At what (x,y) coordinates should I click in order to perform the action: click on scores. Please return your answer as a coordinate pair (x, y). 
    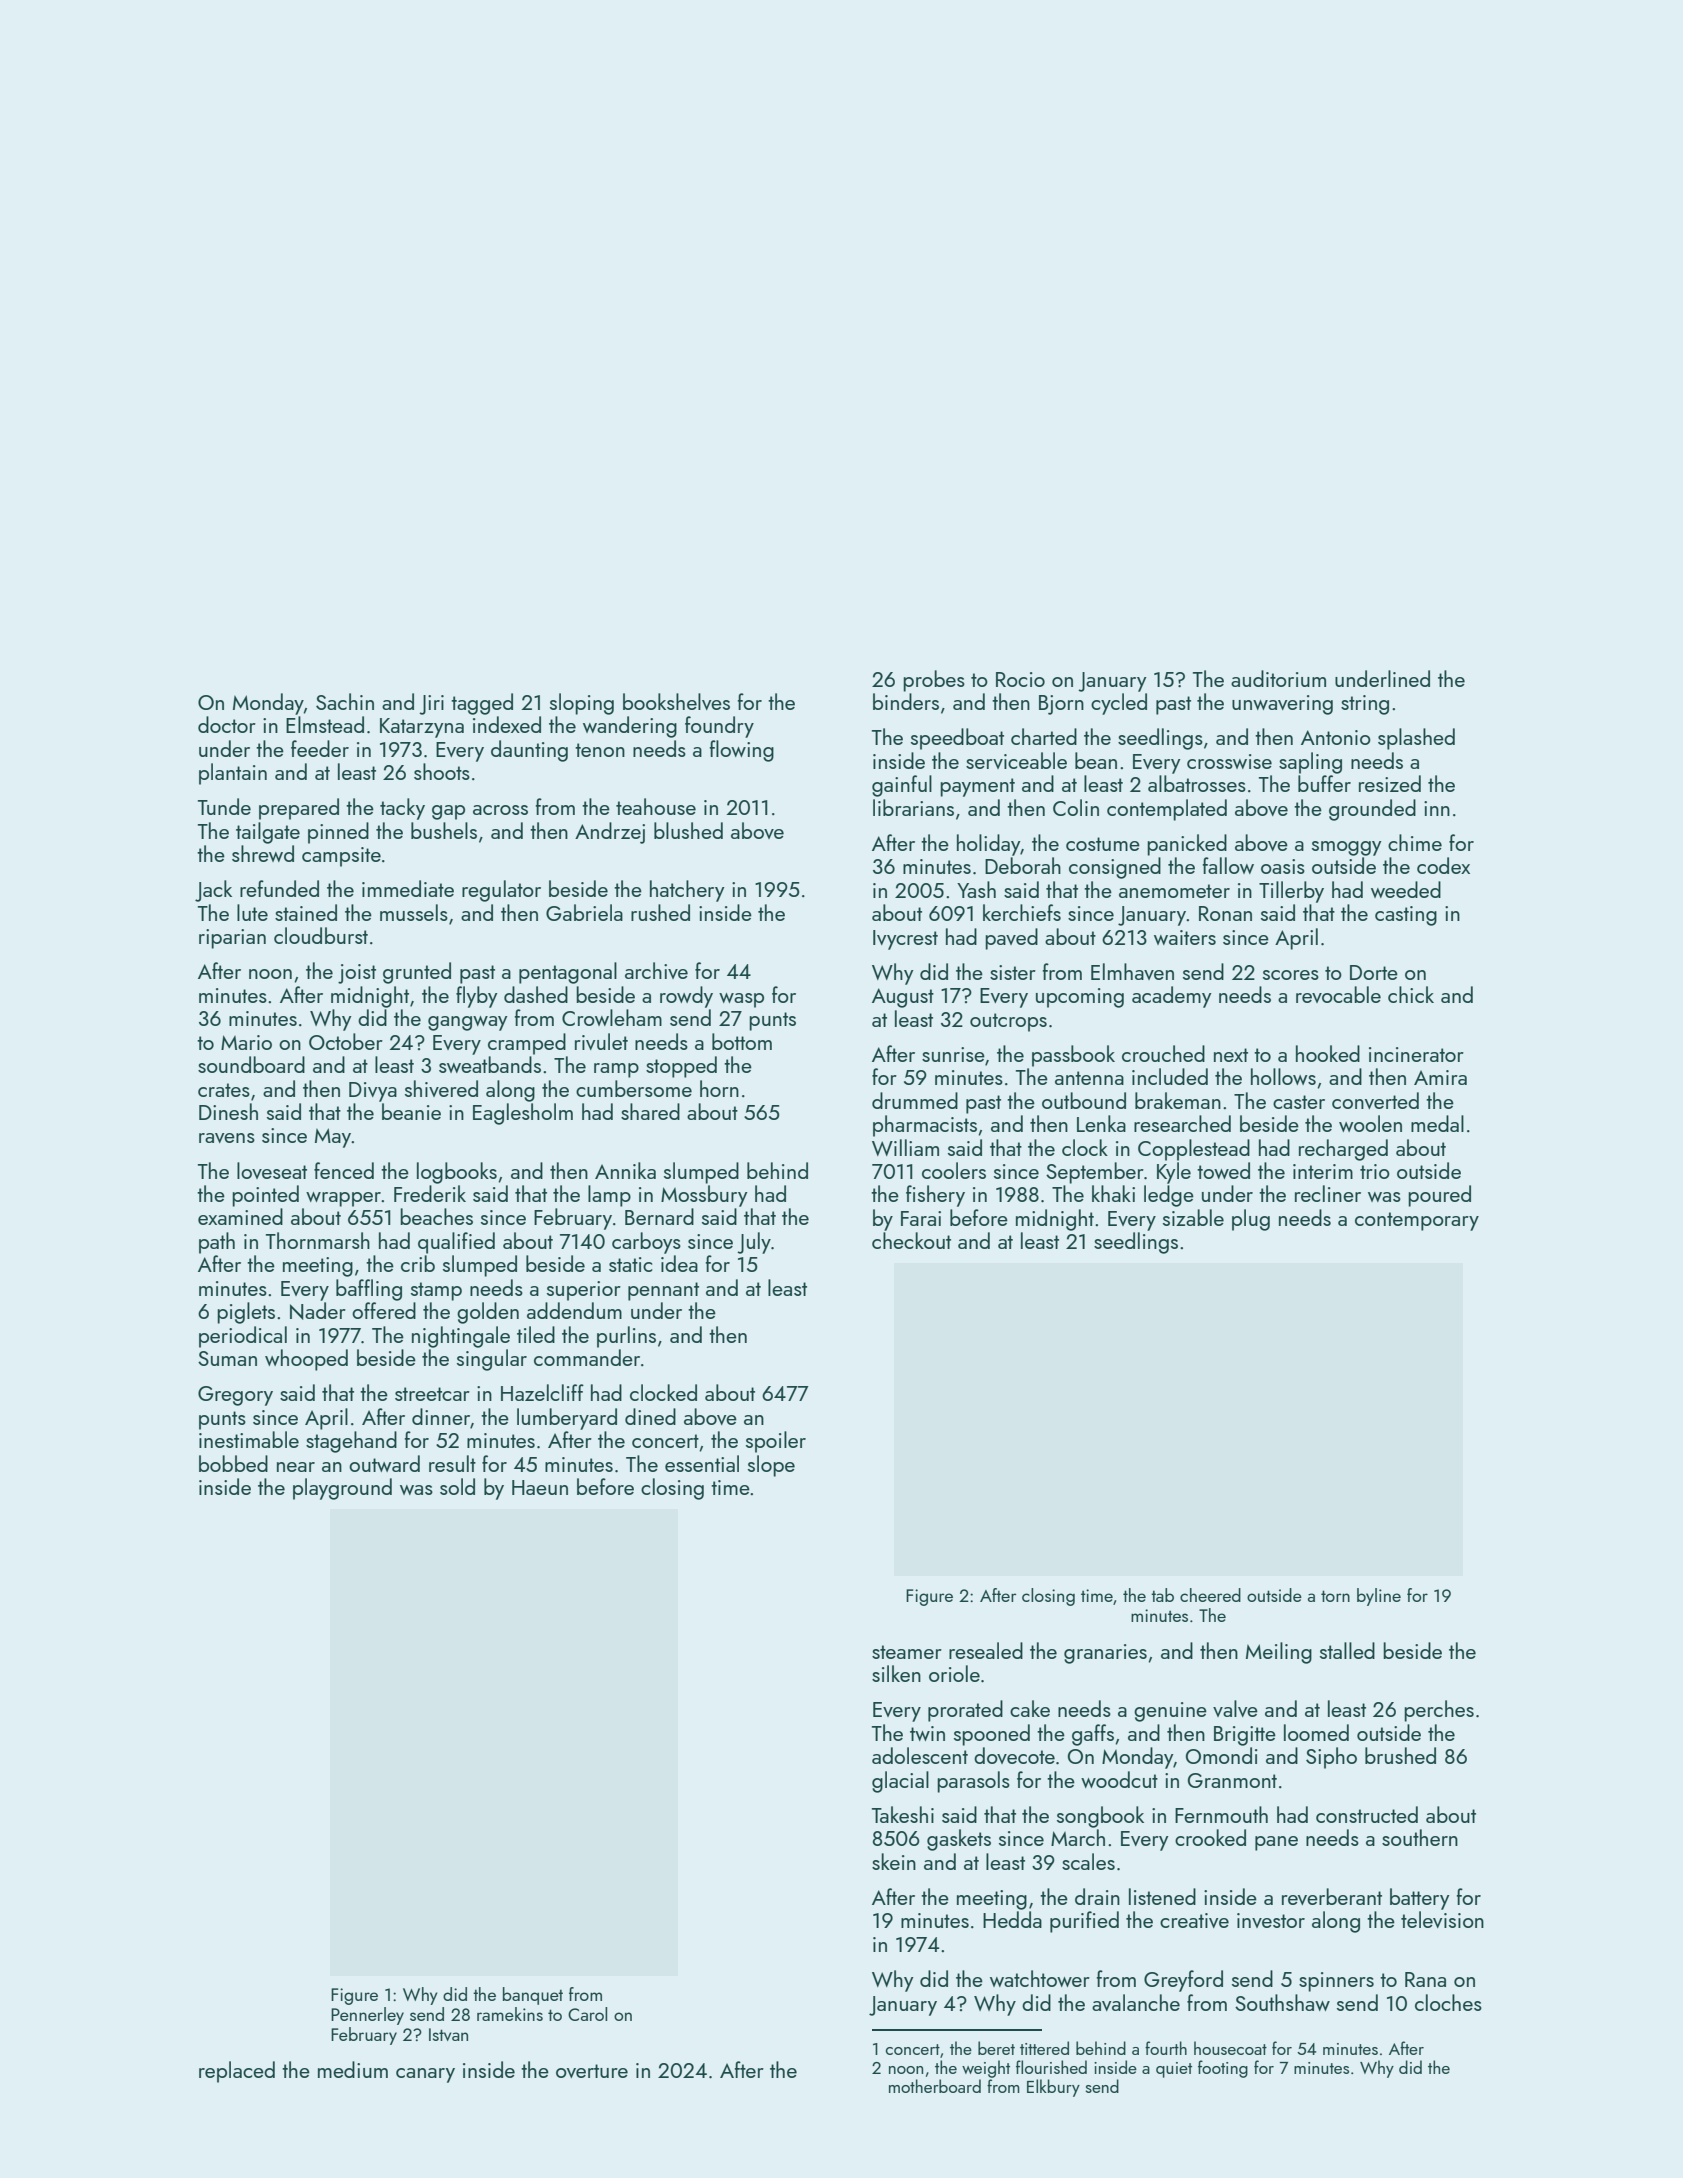
    Looking at the image, I should click on (1291, 975).
